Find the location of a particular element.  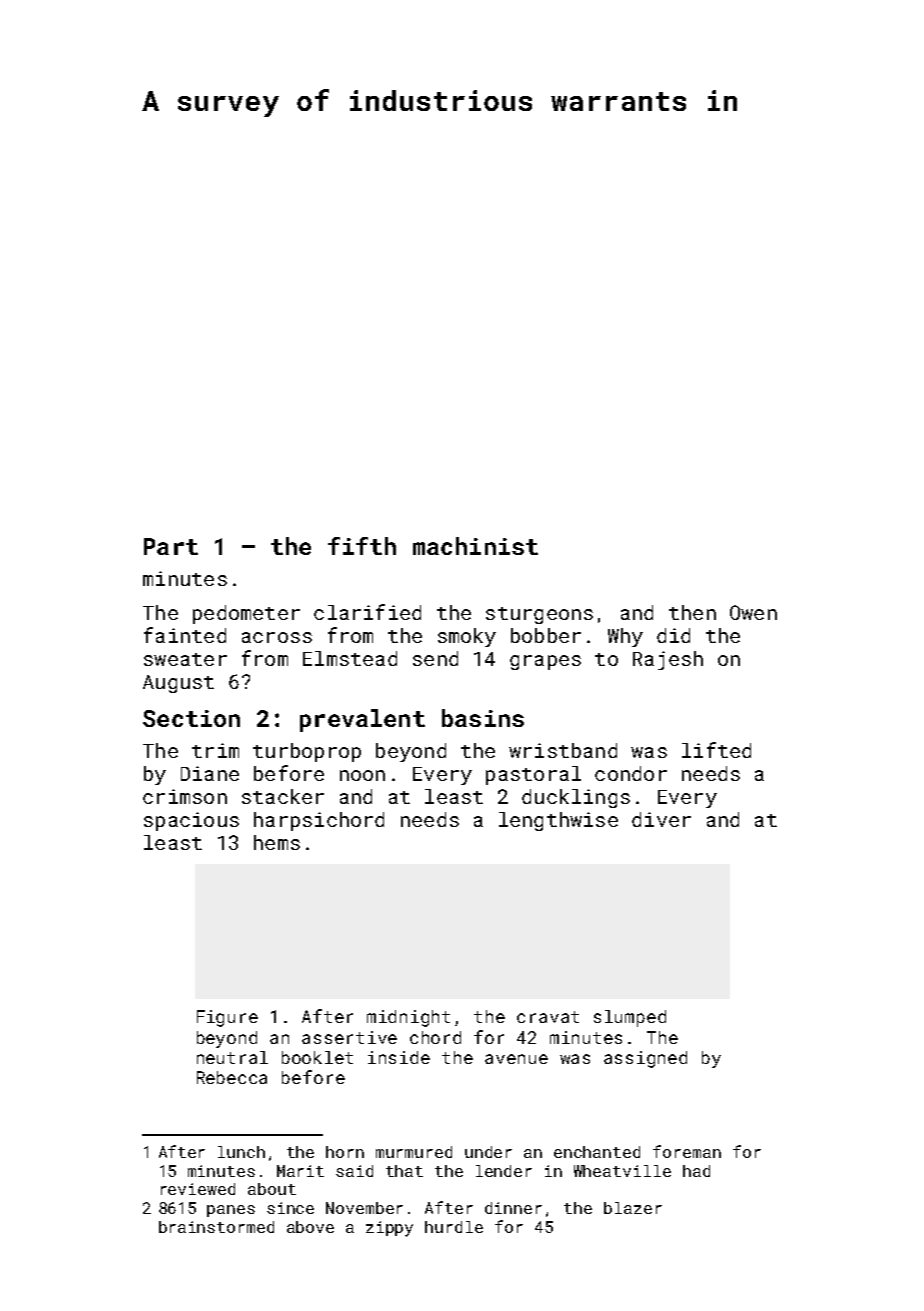

assigned is located at coordinates (645, 1059).
